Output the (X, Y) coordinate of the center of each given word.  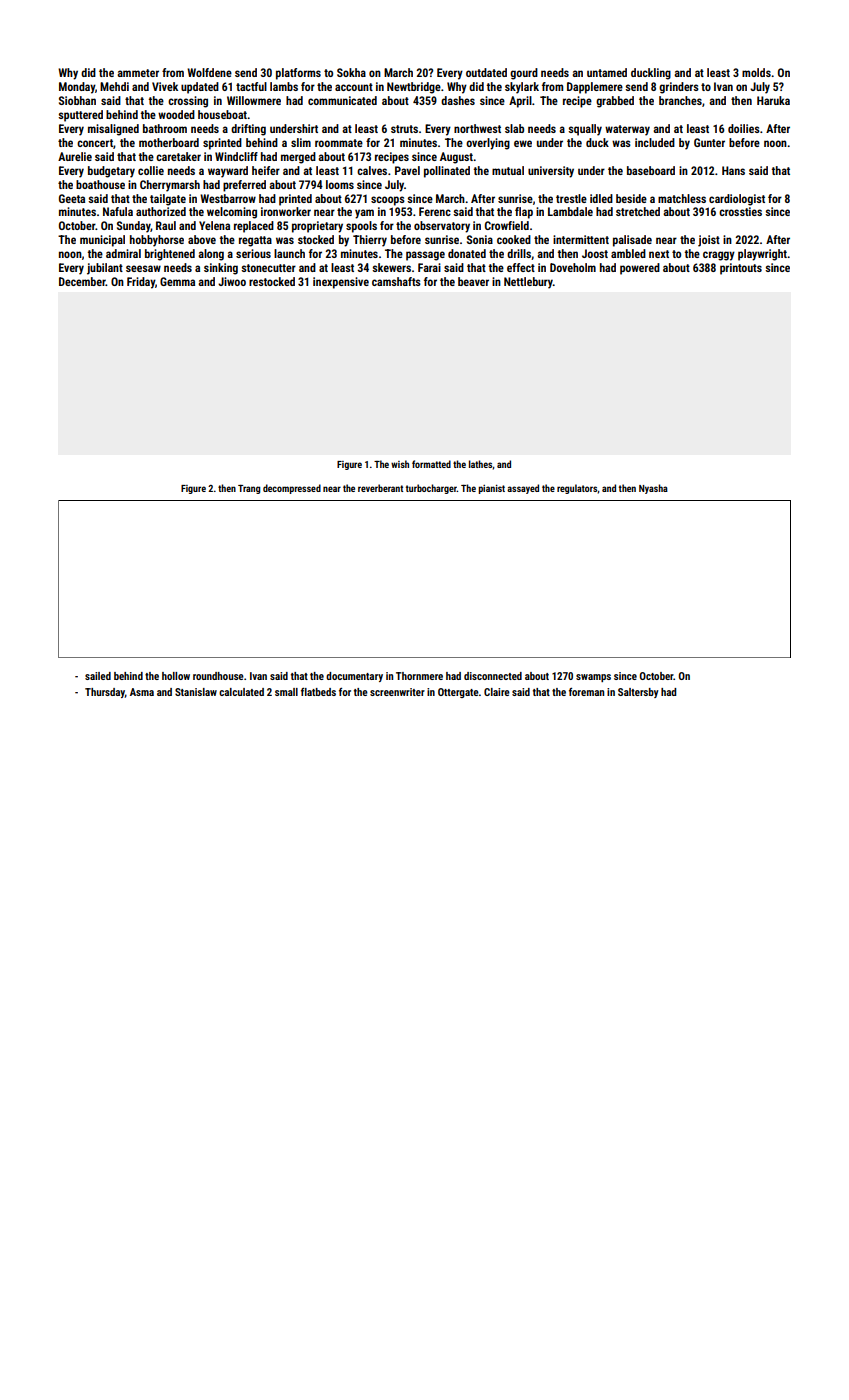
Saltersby (638, 693)
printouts (741, 269)
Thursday (105, 693)
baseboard (651, 170)
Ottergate (458, 693)
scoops (388, 201)
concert (95, 143)
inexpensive (341, 283)
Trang (249, 489)
